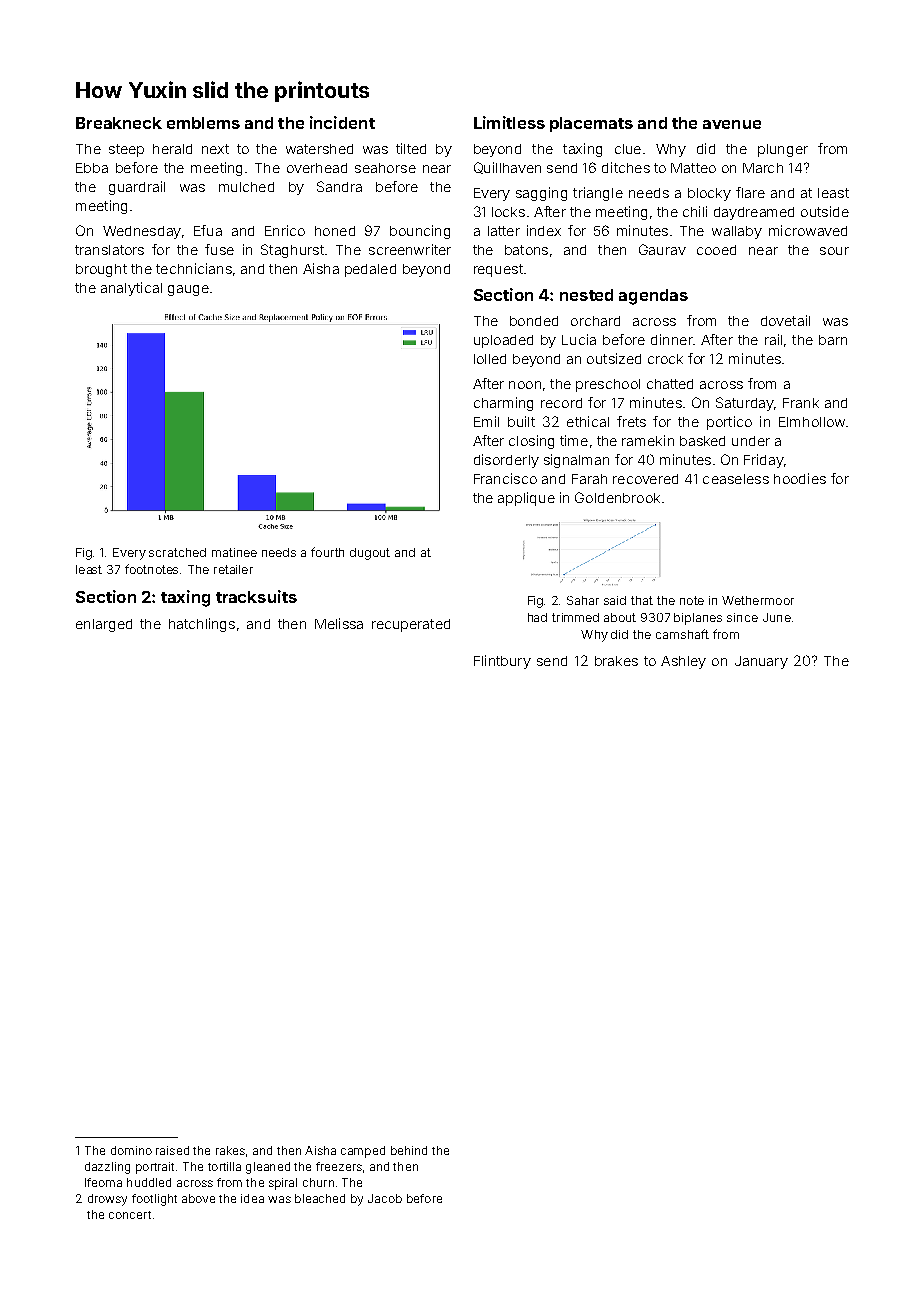 Image resolution: width=924 pixels, height=1308 pixels. Describe the element at coordinates (409, 1150) in the document. I see `behind` at that location.
